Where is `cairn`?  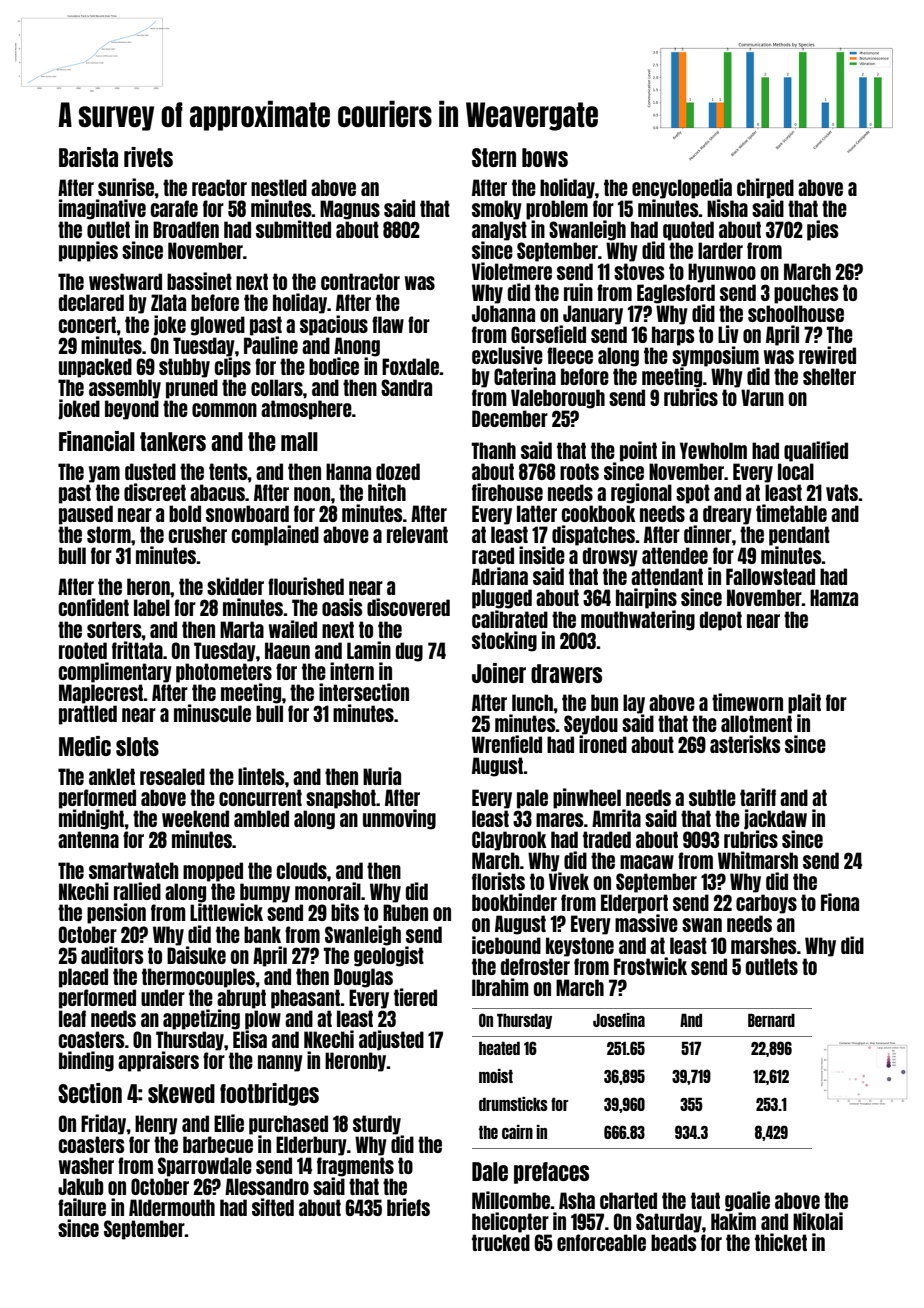
cairn is located at coordinates (517, 1132).
